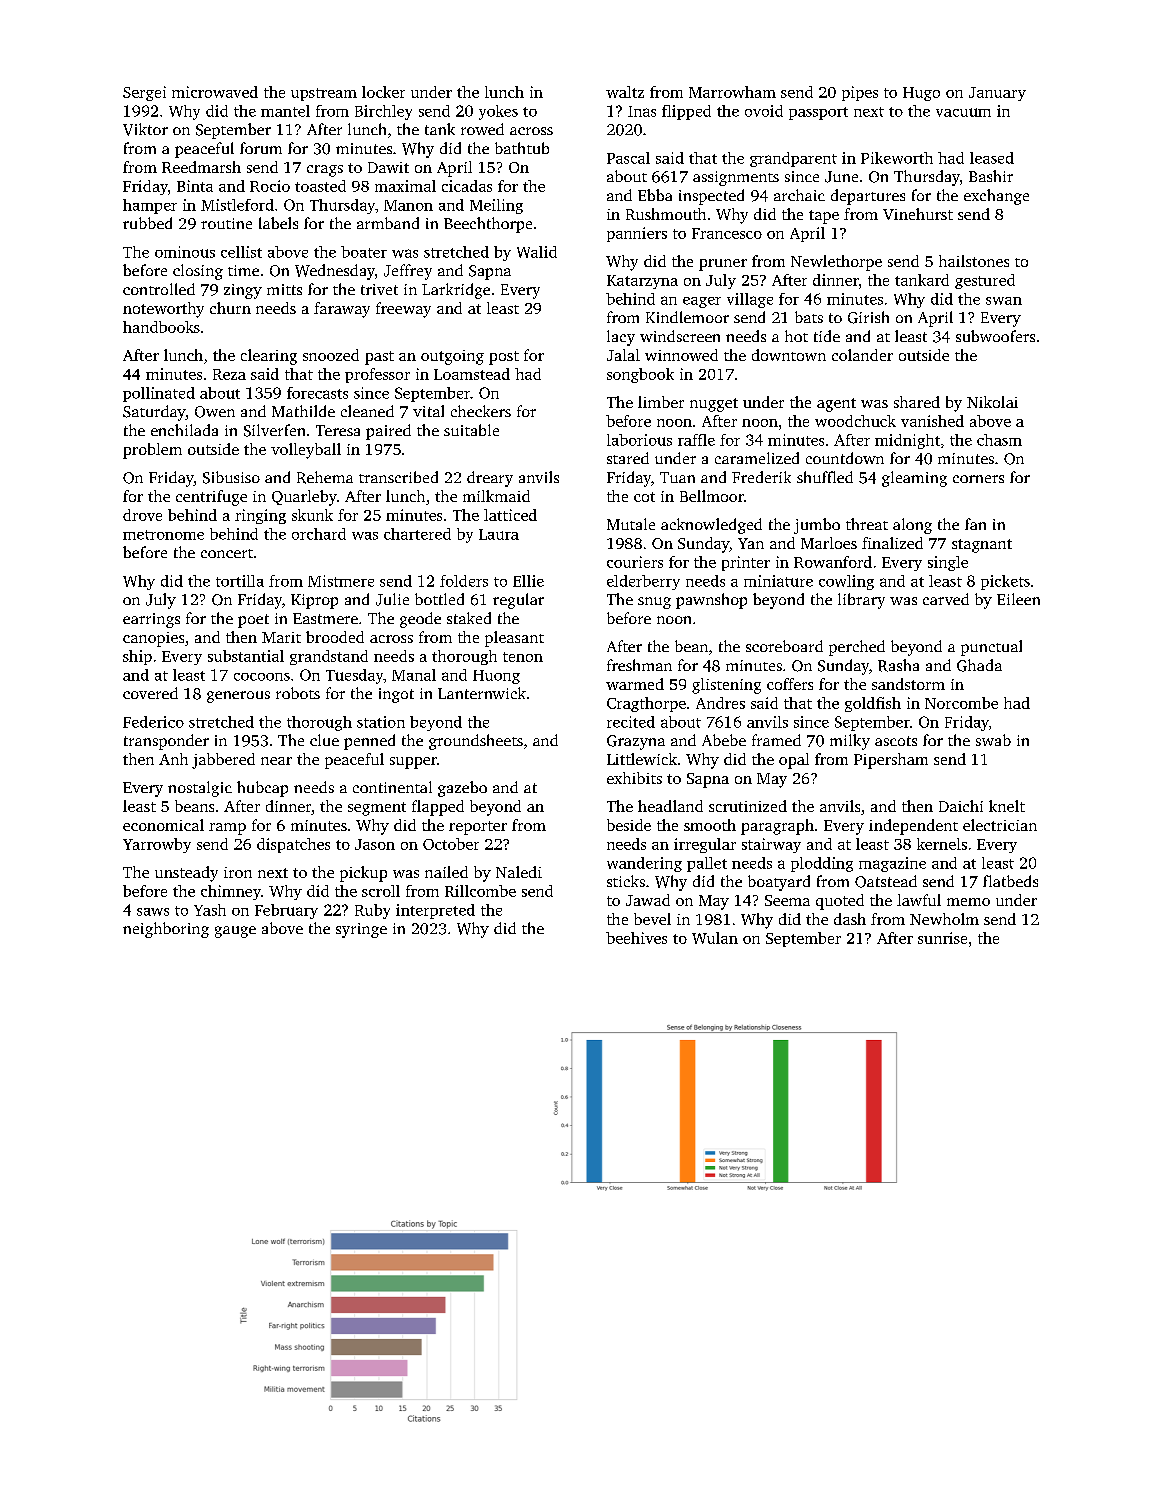  I want to click on raffle, so click(696, 440).
